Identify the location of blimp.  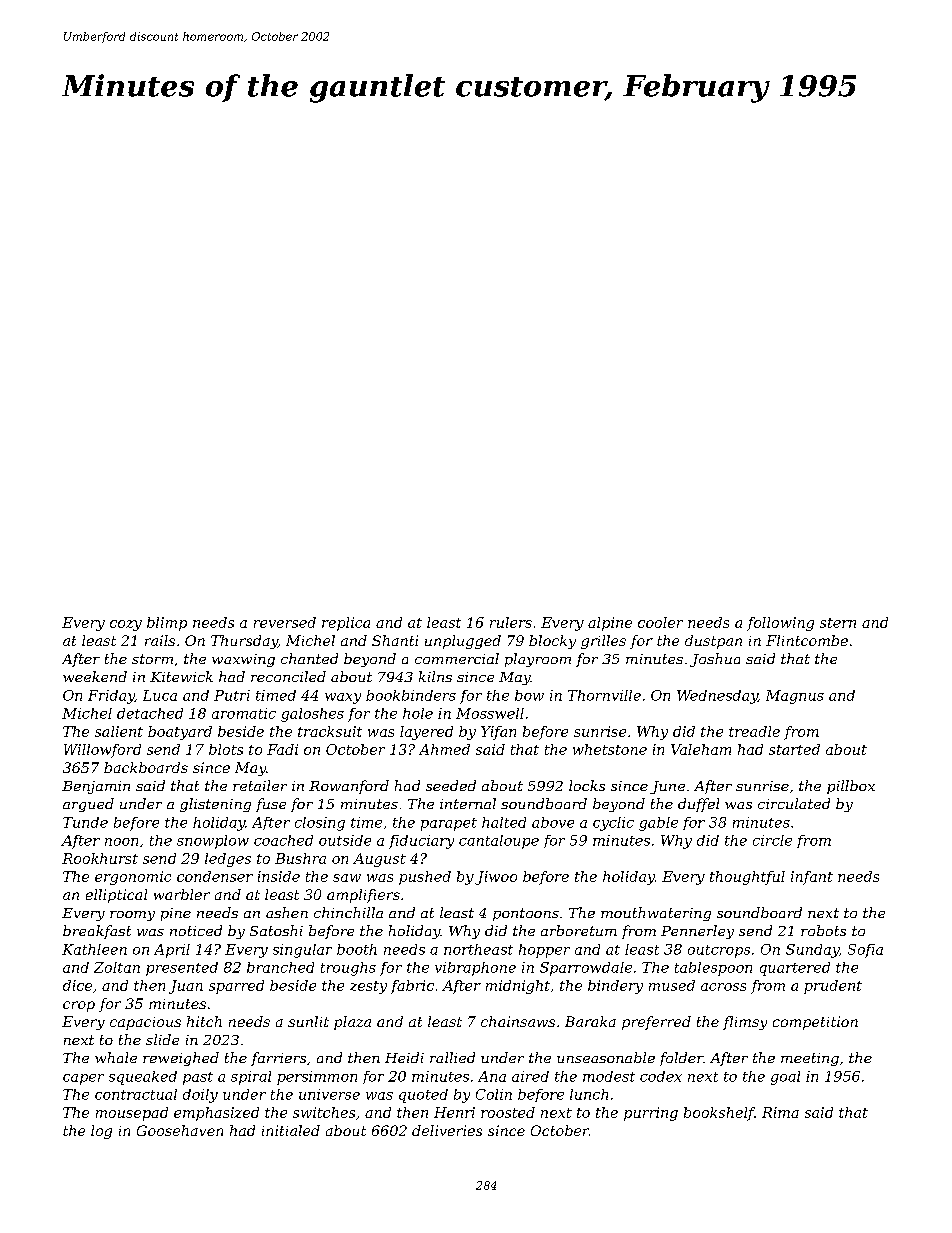
(167, 624).
